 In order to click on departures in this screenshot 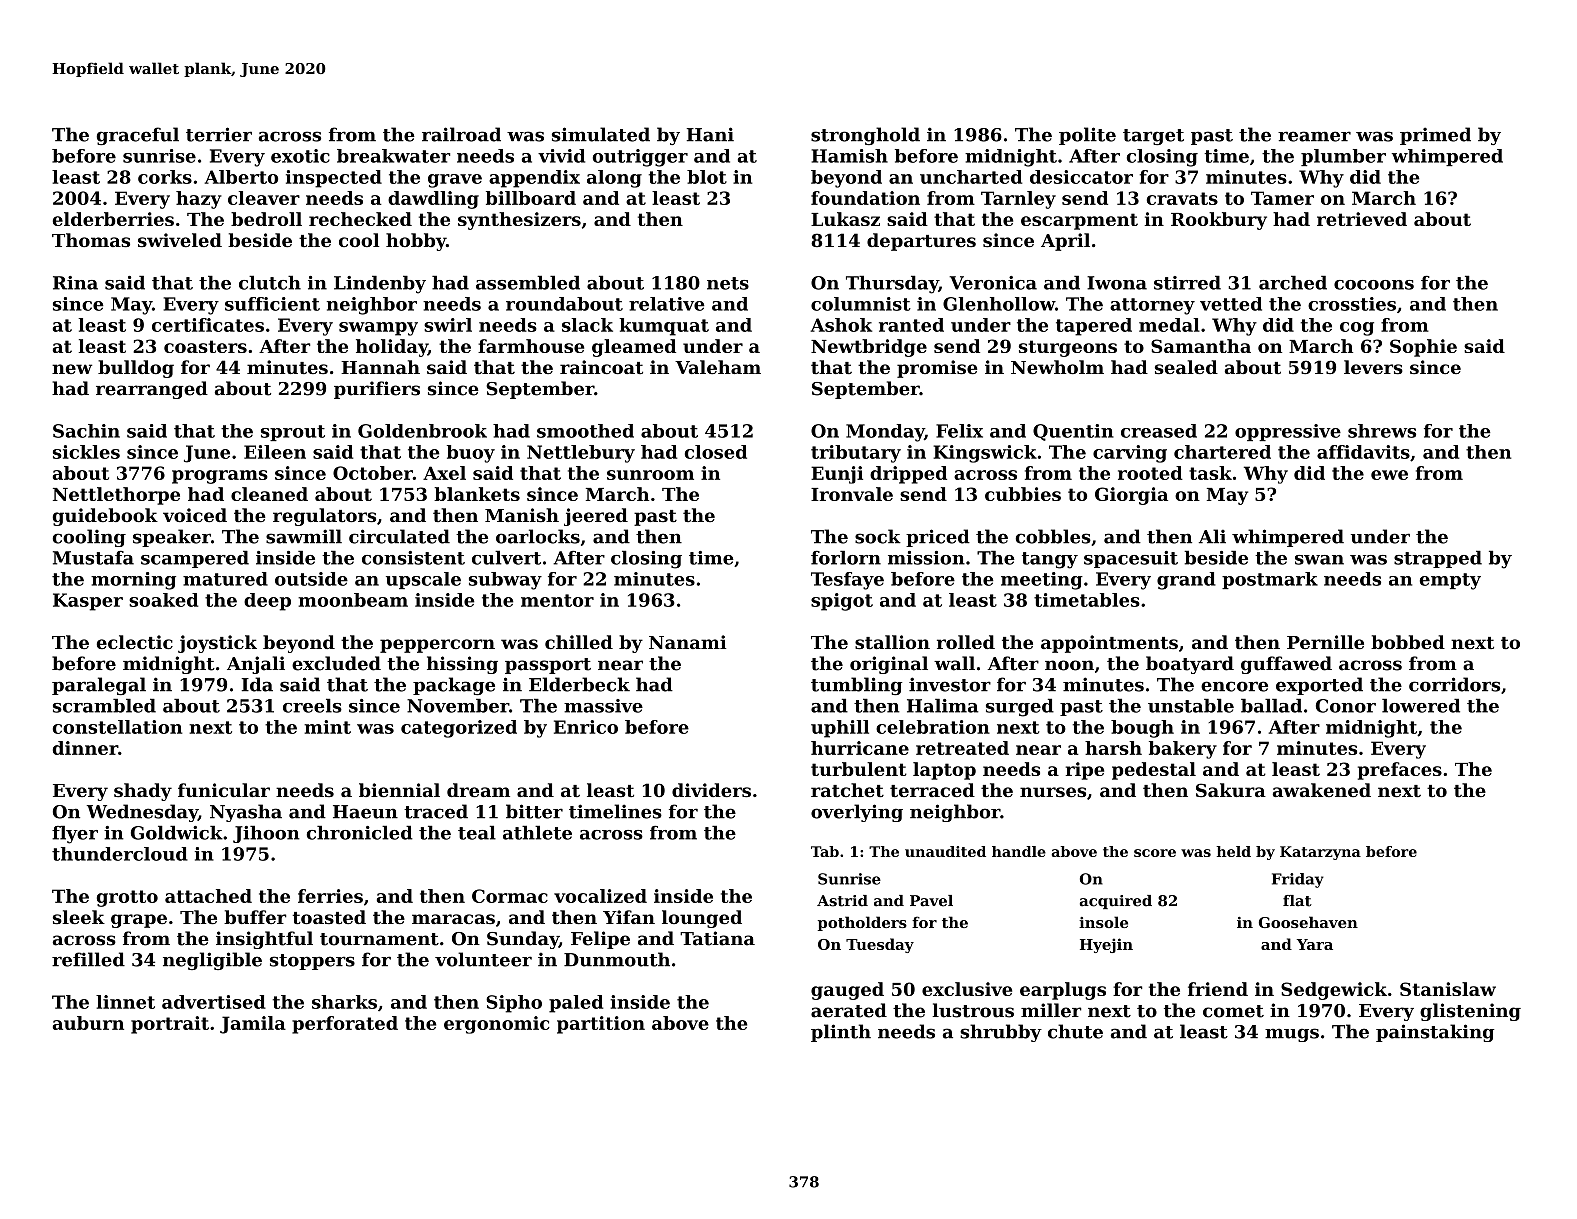, I will do `click(921, 242)`.
